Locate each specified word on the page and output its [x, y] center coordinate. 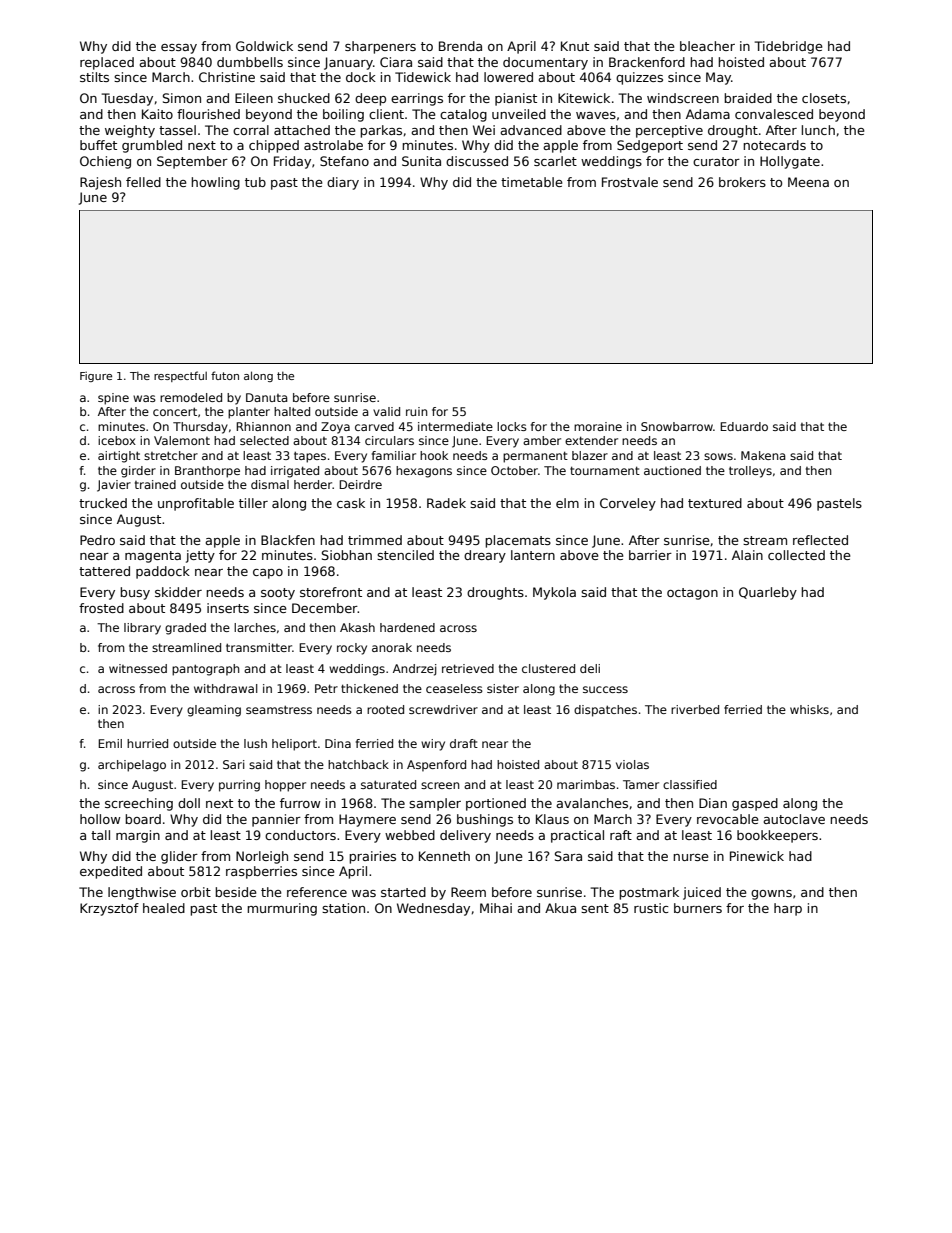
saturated [388, 784]
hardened [407, 627]
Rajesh [100, 183]
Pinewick [757, 856]
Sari [234, 764]
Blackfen [288, 540]
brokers [742, 182]
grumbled [152, 146]
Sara [568, 856]
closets [824, 98]
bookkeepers [777, 836]
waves [596, 115]
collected [796, 555]
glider [179, 857]
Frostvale [630, 182]
